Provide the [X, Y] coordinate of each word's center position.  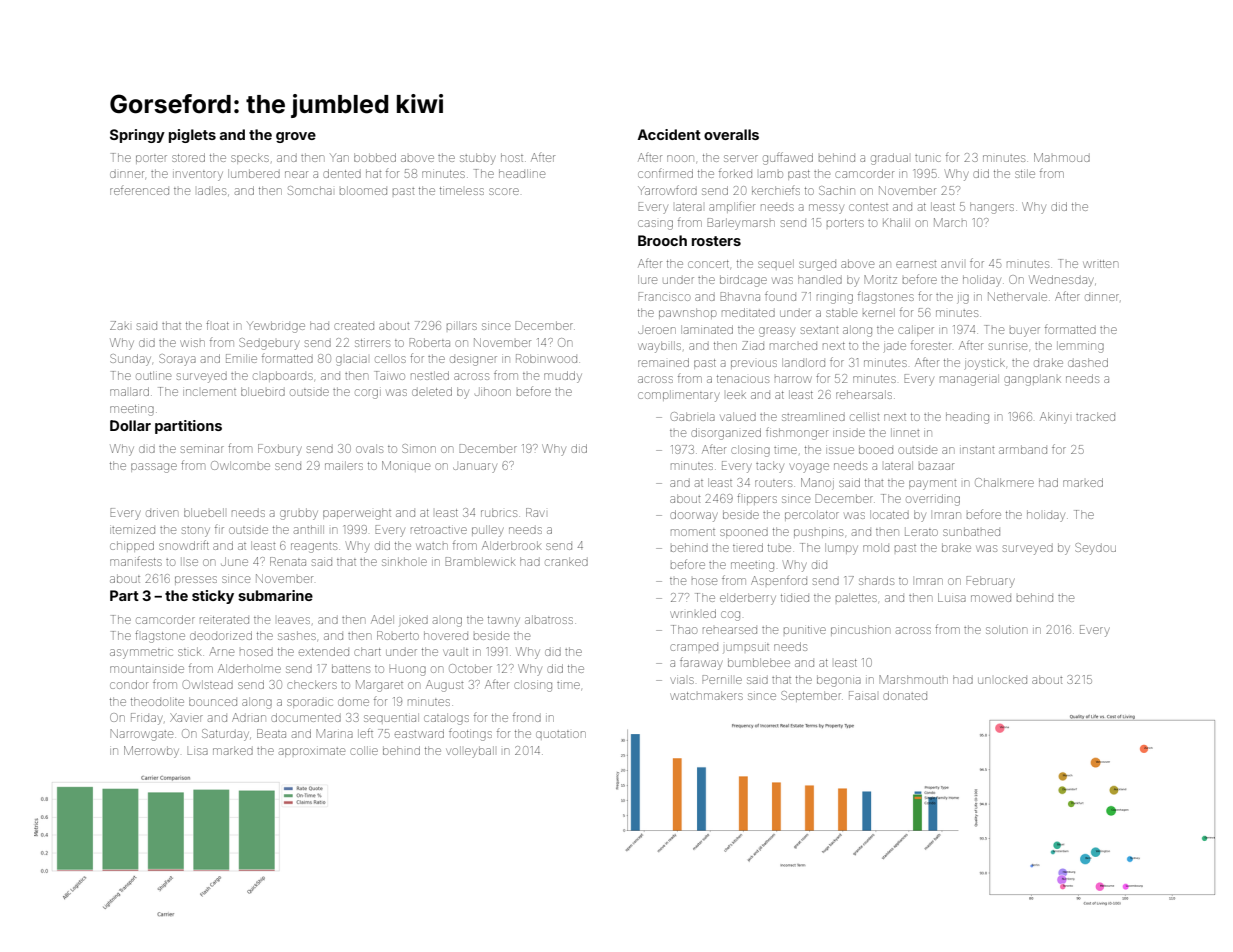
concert [708, 264]
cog [730, 616]
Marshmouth [913, 679]
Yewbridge [276, 327]
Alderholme [249, 668]
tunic [927, 158]
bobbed [375, 157]
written [1100, 264]
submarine [275, 595]
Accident [669, 134]
